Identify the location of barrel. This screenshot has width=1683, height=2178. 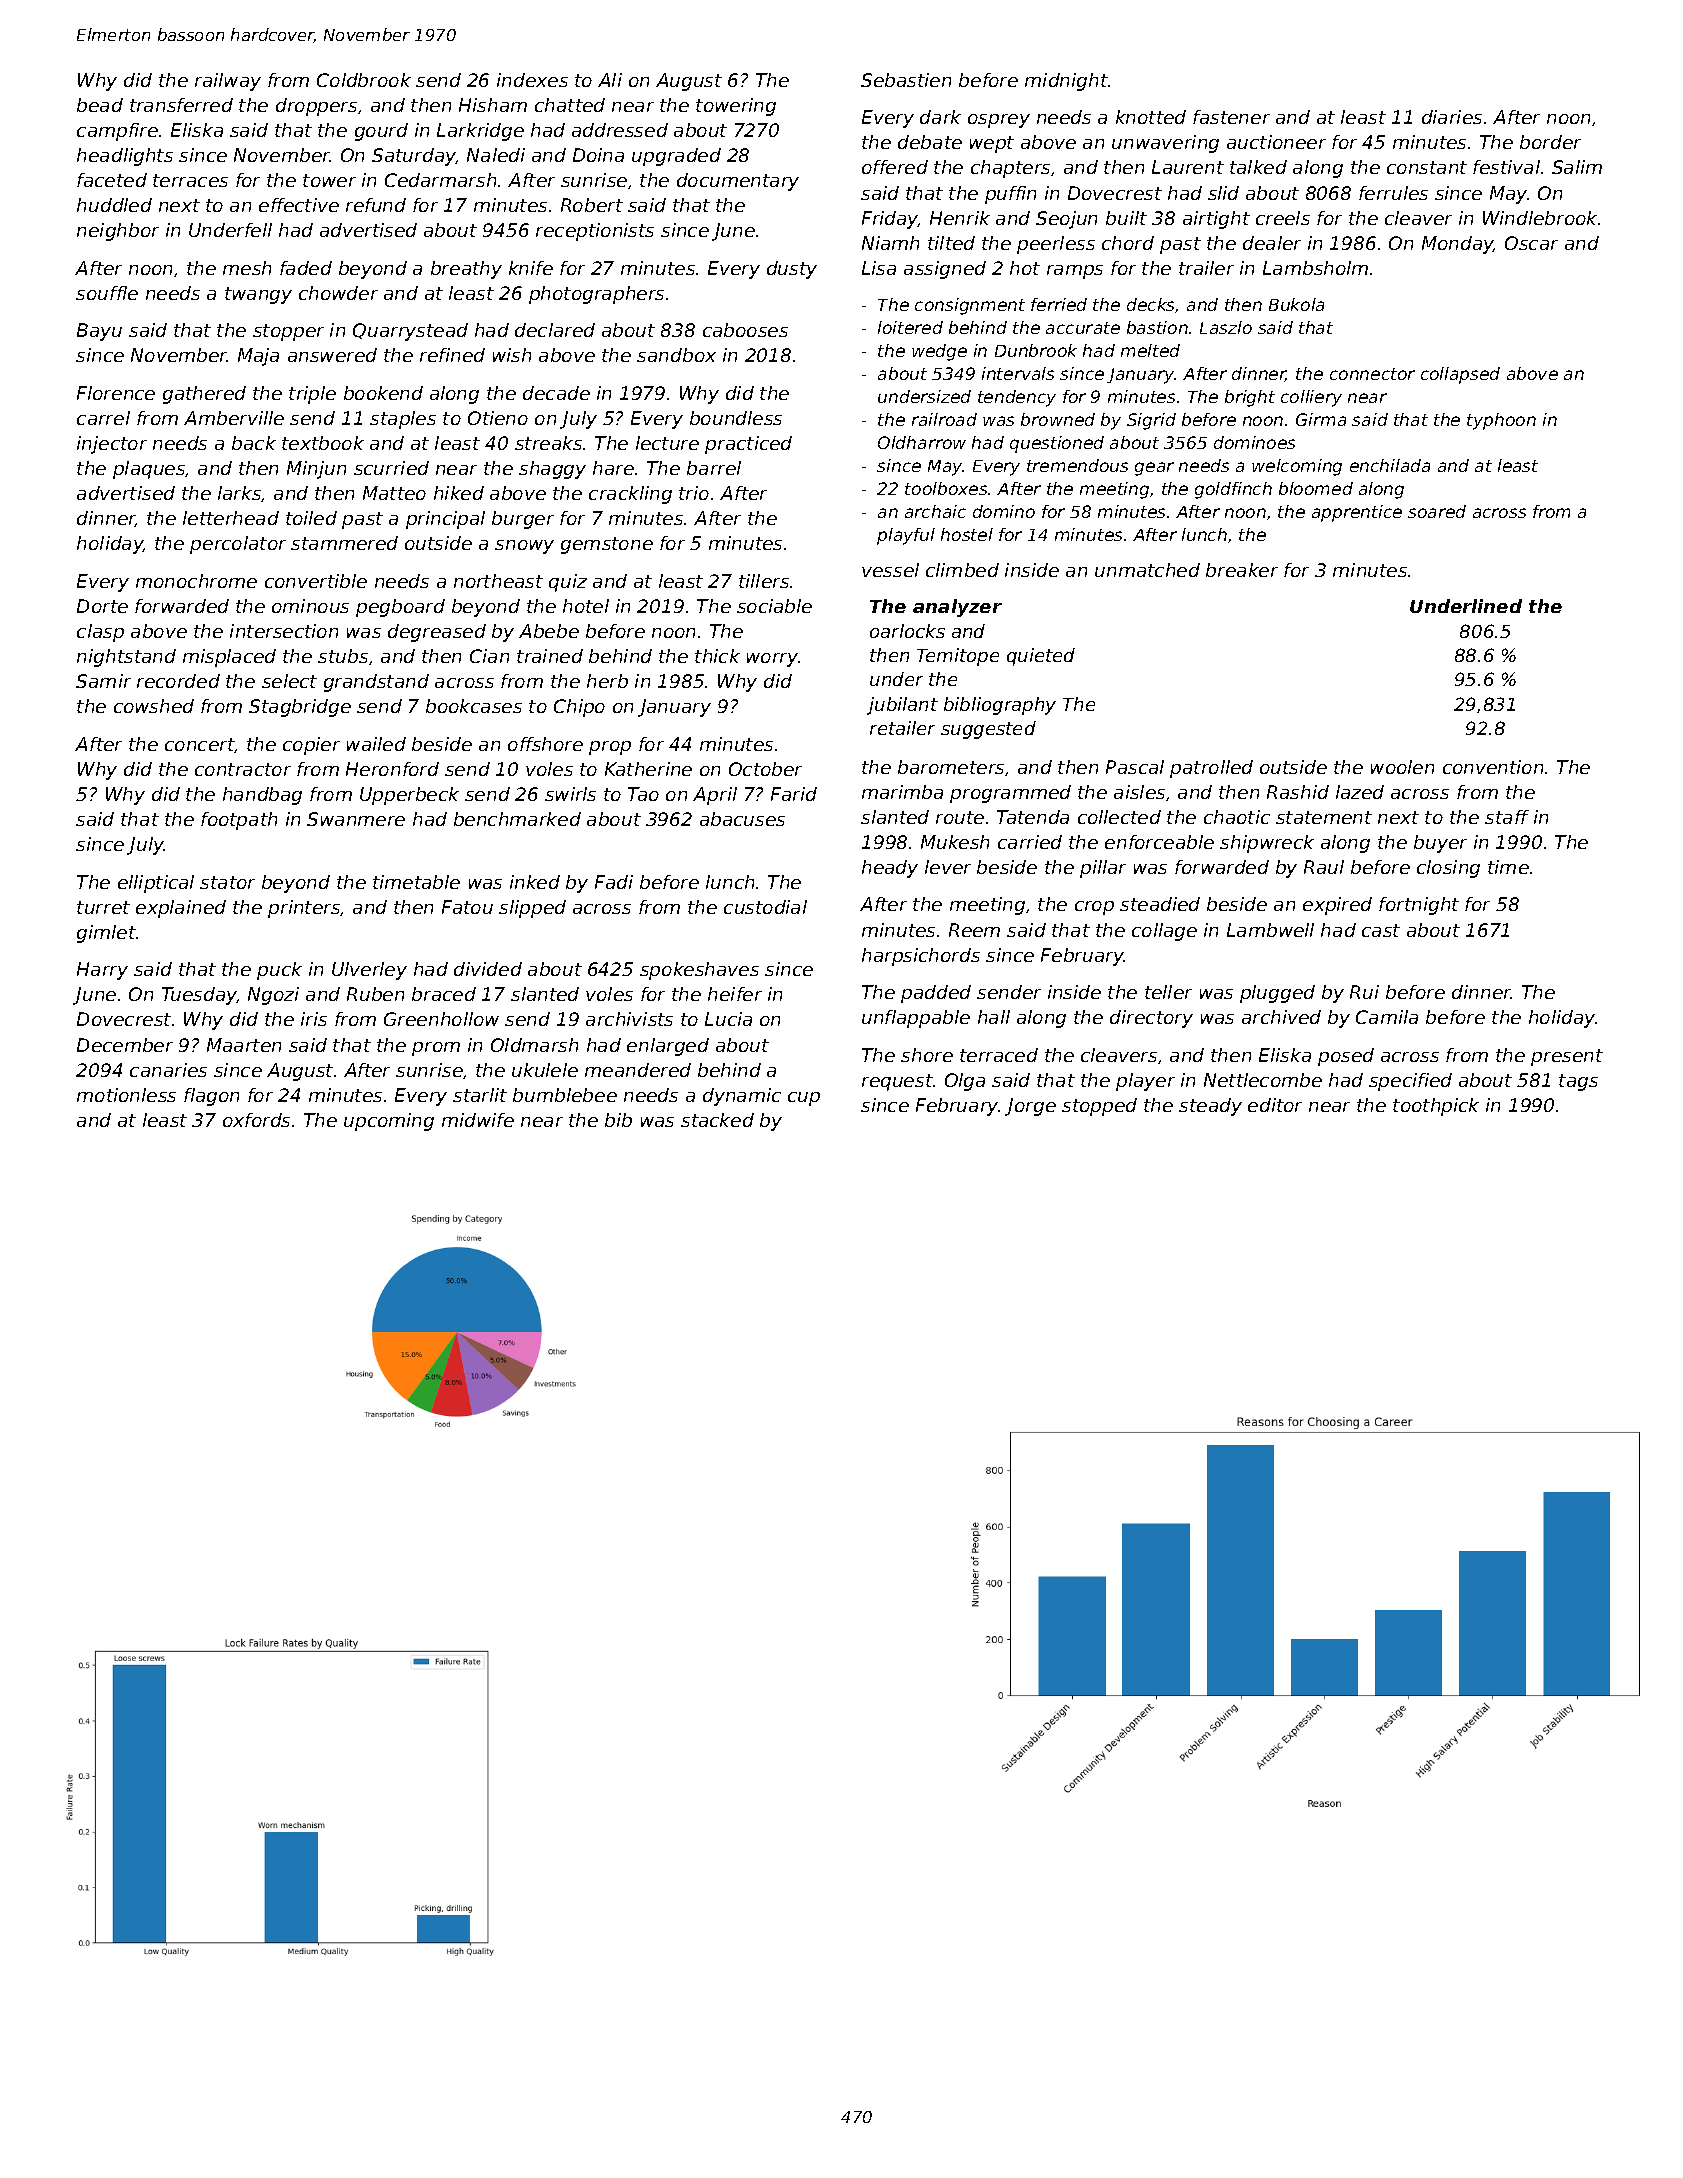
(714, 468).
